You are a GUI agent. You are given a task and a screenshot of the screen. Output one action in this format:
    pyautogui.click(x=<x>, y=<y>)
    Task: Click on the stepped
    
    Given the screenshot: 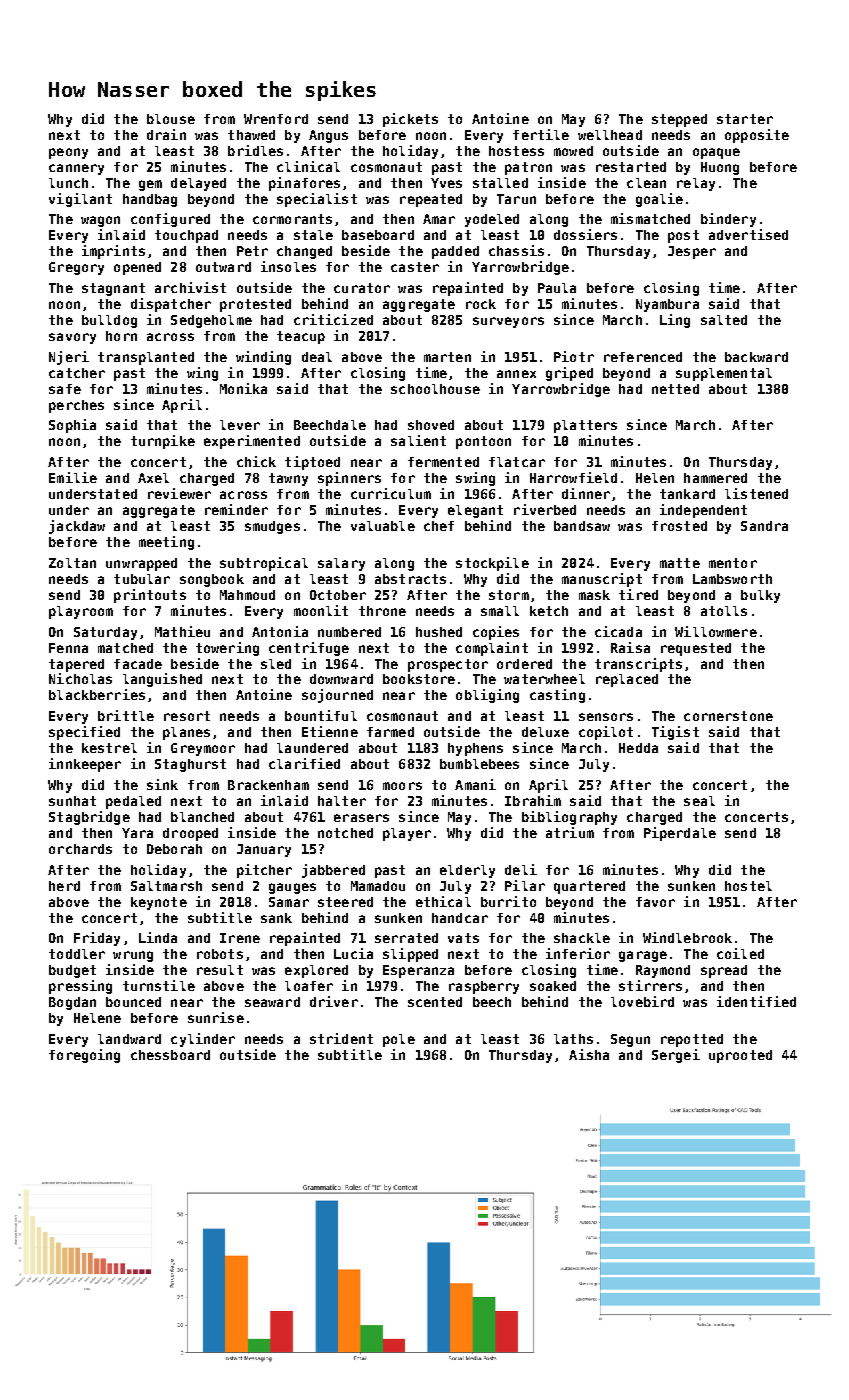 What is the action you would take?
    pyautogui.click(x=679, y=120)
